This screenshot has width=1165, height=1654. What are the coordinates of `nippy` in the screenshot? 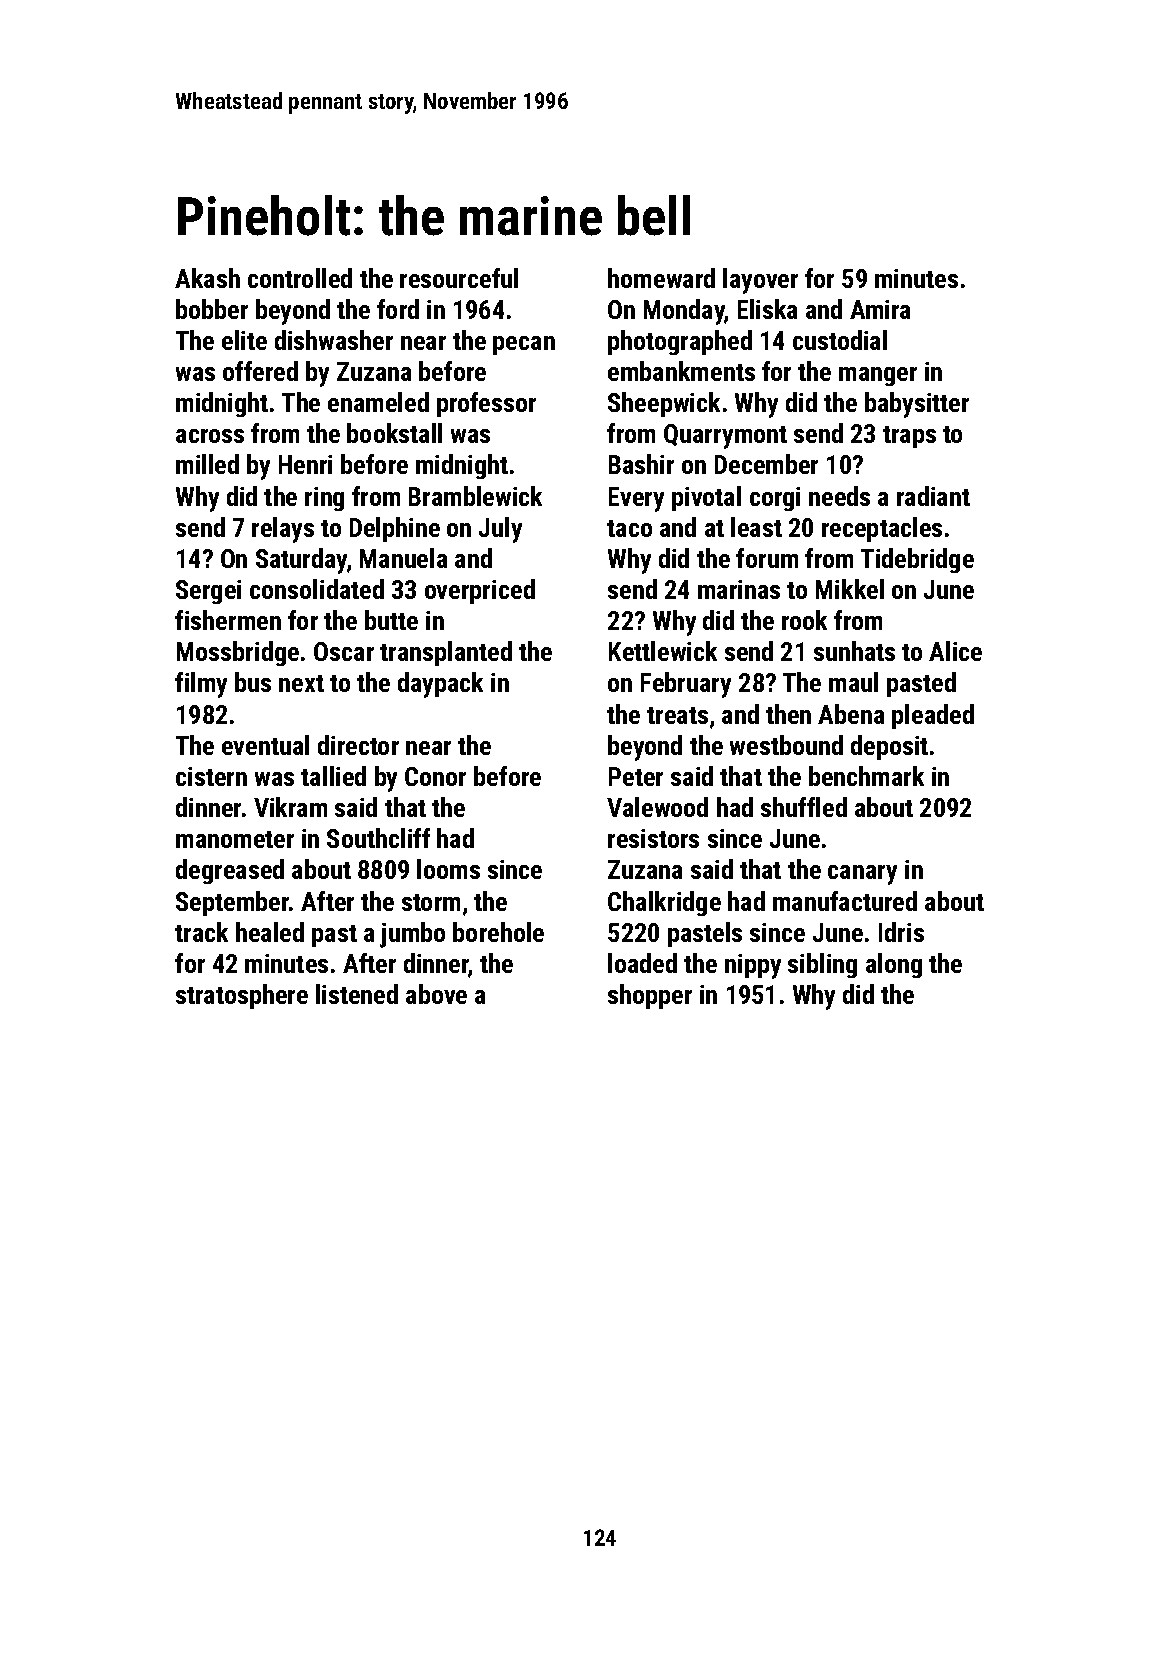 It's located at (753, 966).
